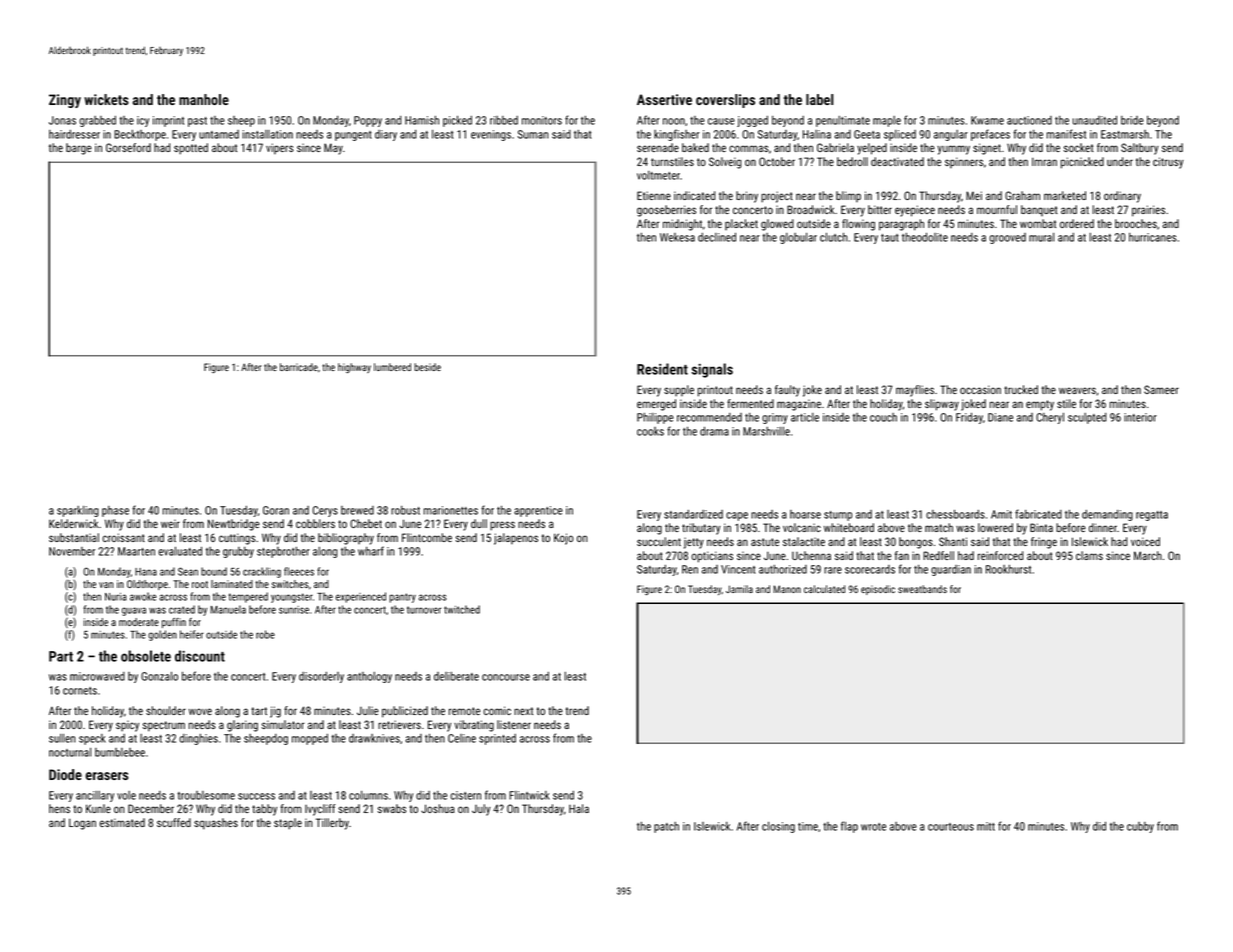 This screenshot has width=1233, height=952. What do you see at coordinates (659, 541) in the screenshot?
I see `succulent` at bounding box center [659, 541].
